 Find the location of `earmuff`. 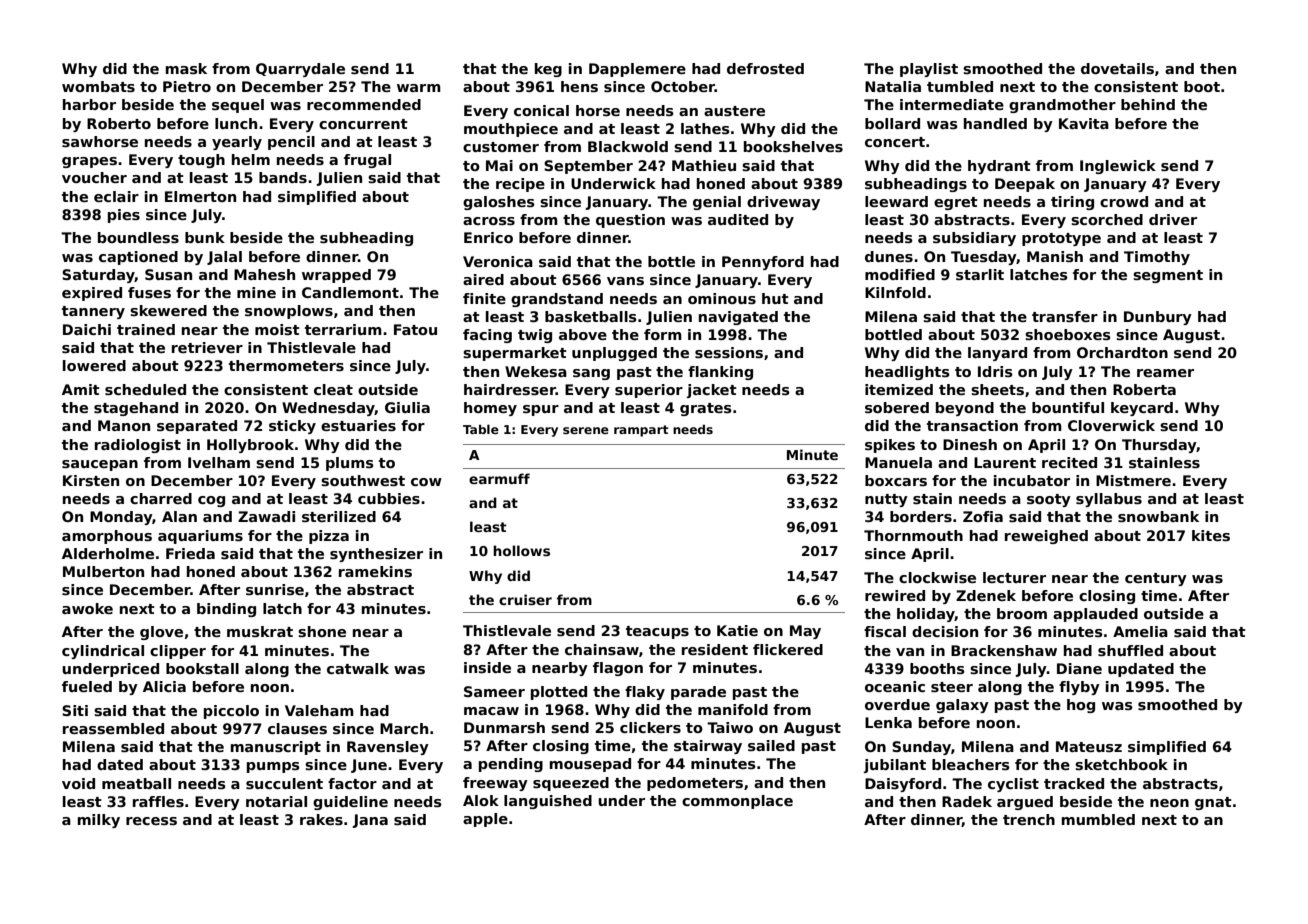

earmuff is located at coordinates (499, 478).
